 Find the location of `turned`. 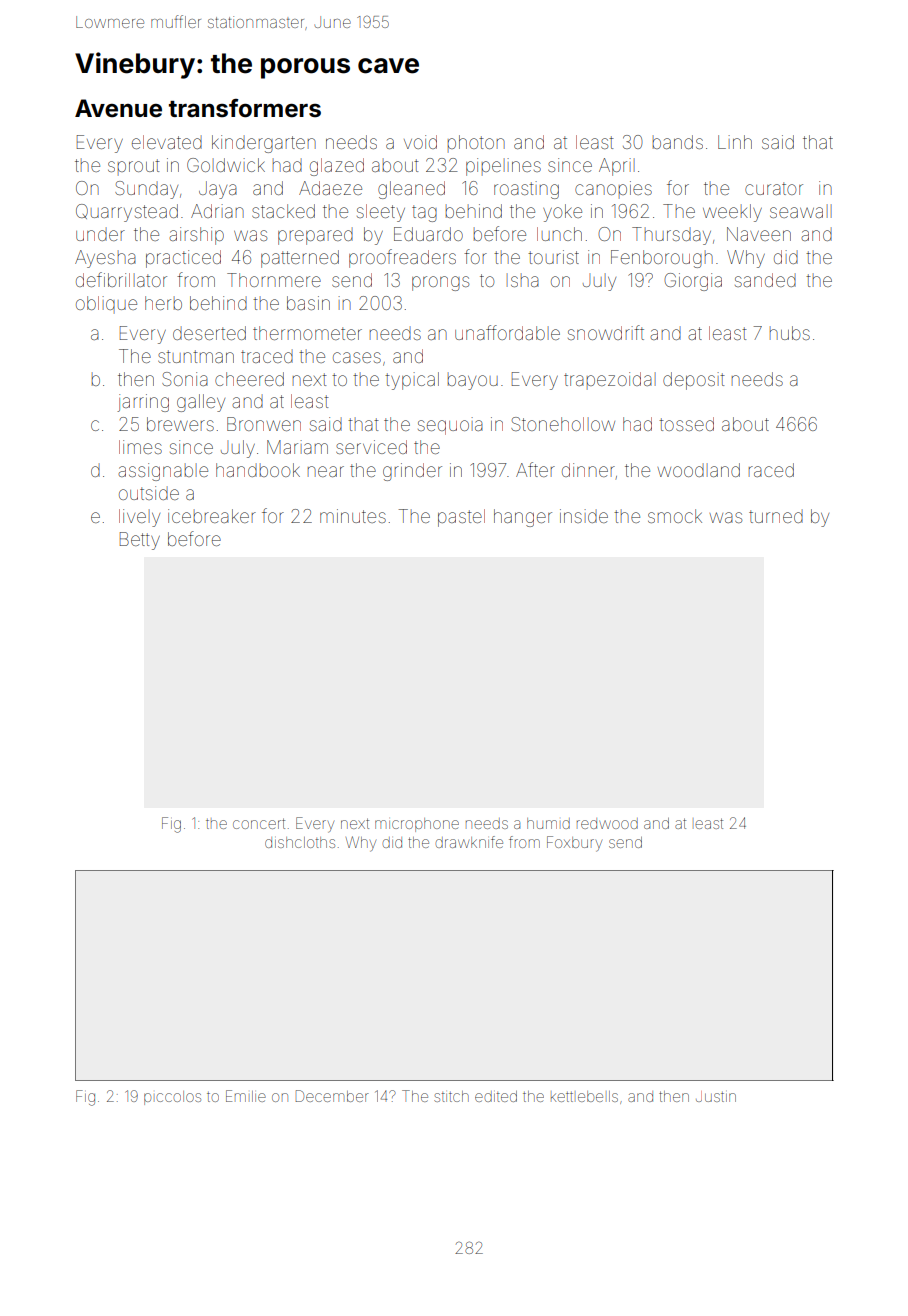

turned is located at coordinates (776, 516).
